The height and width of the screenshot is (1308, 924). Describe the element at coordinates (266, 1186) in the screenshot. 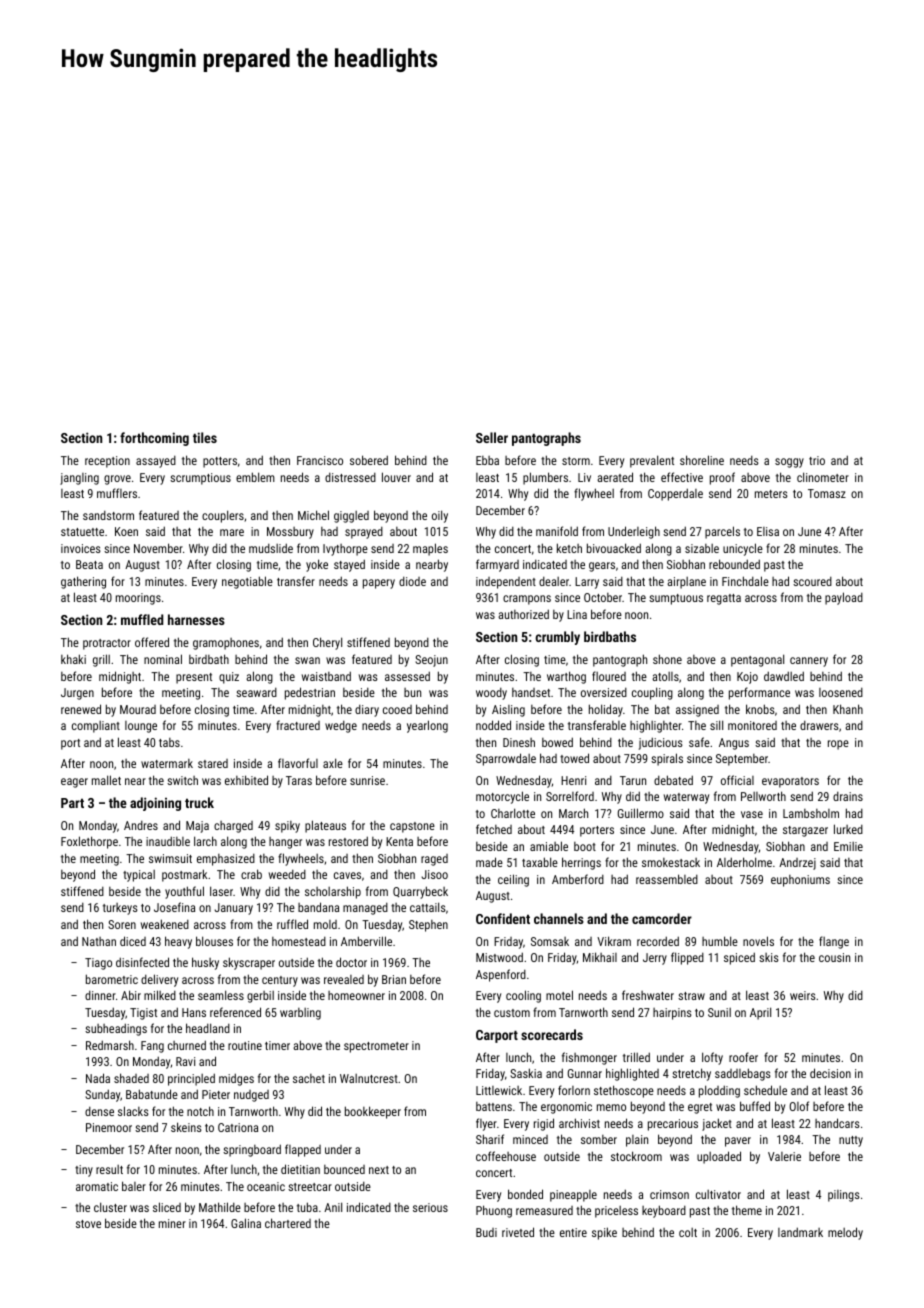

I see `oceanic` at that location.
